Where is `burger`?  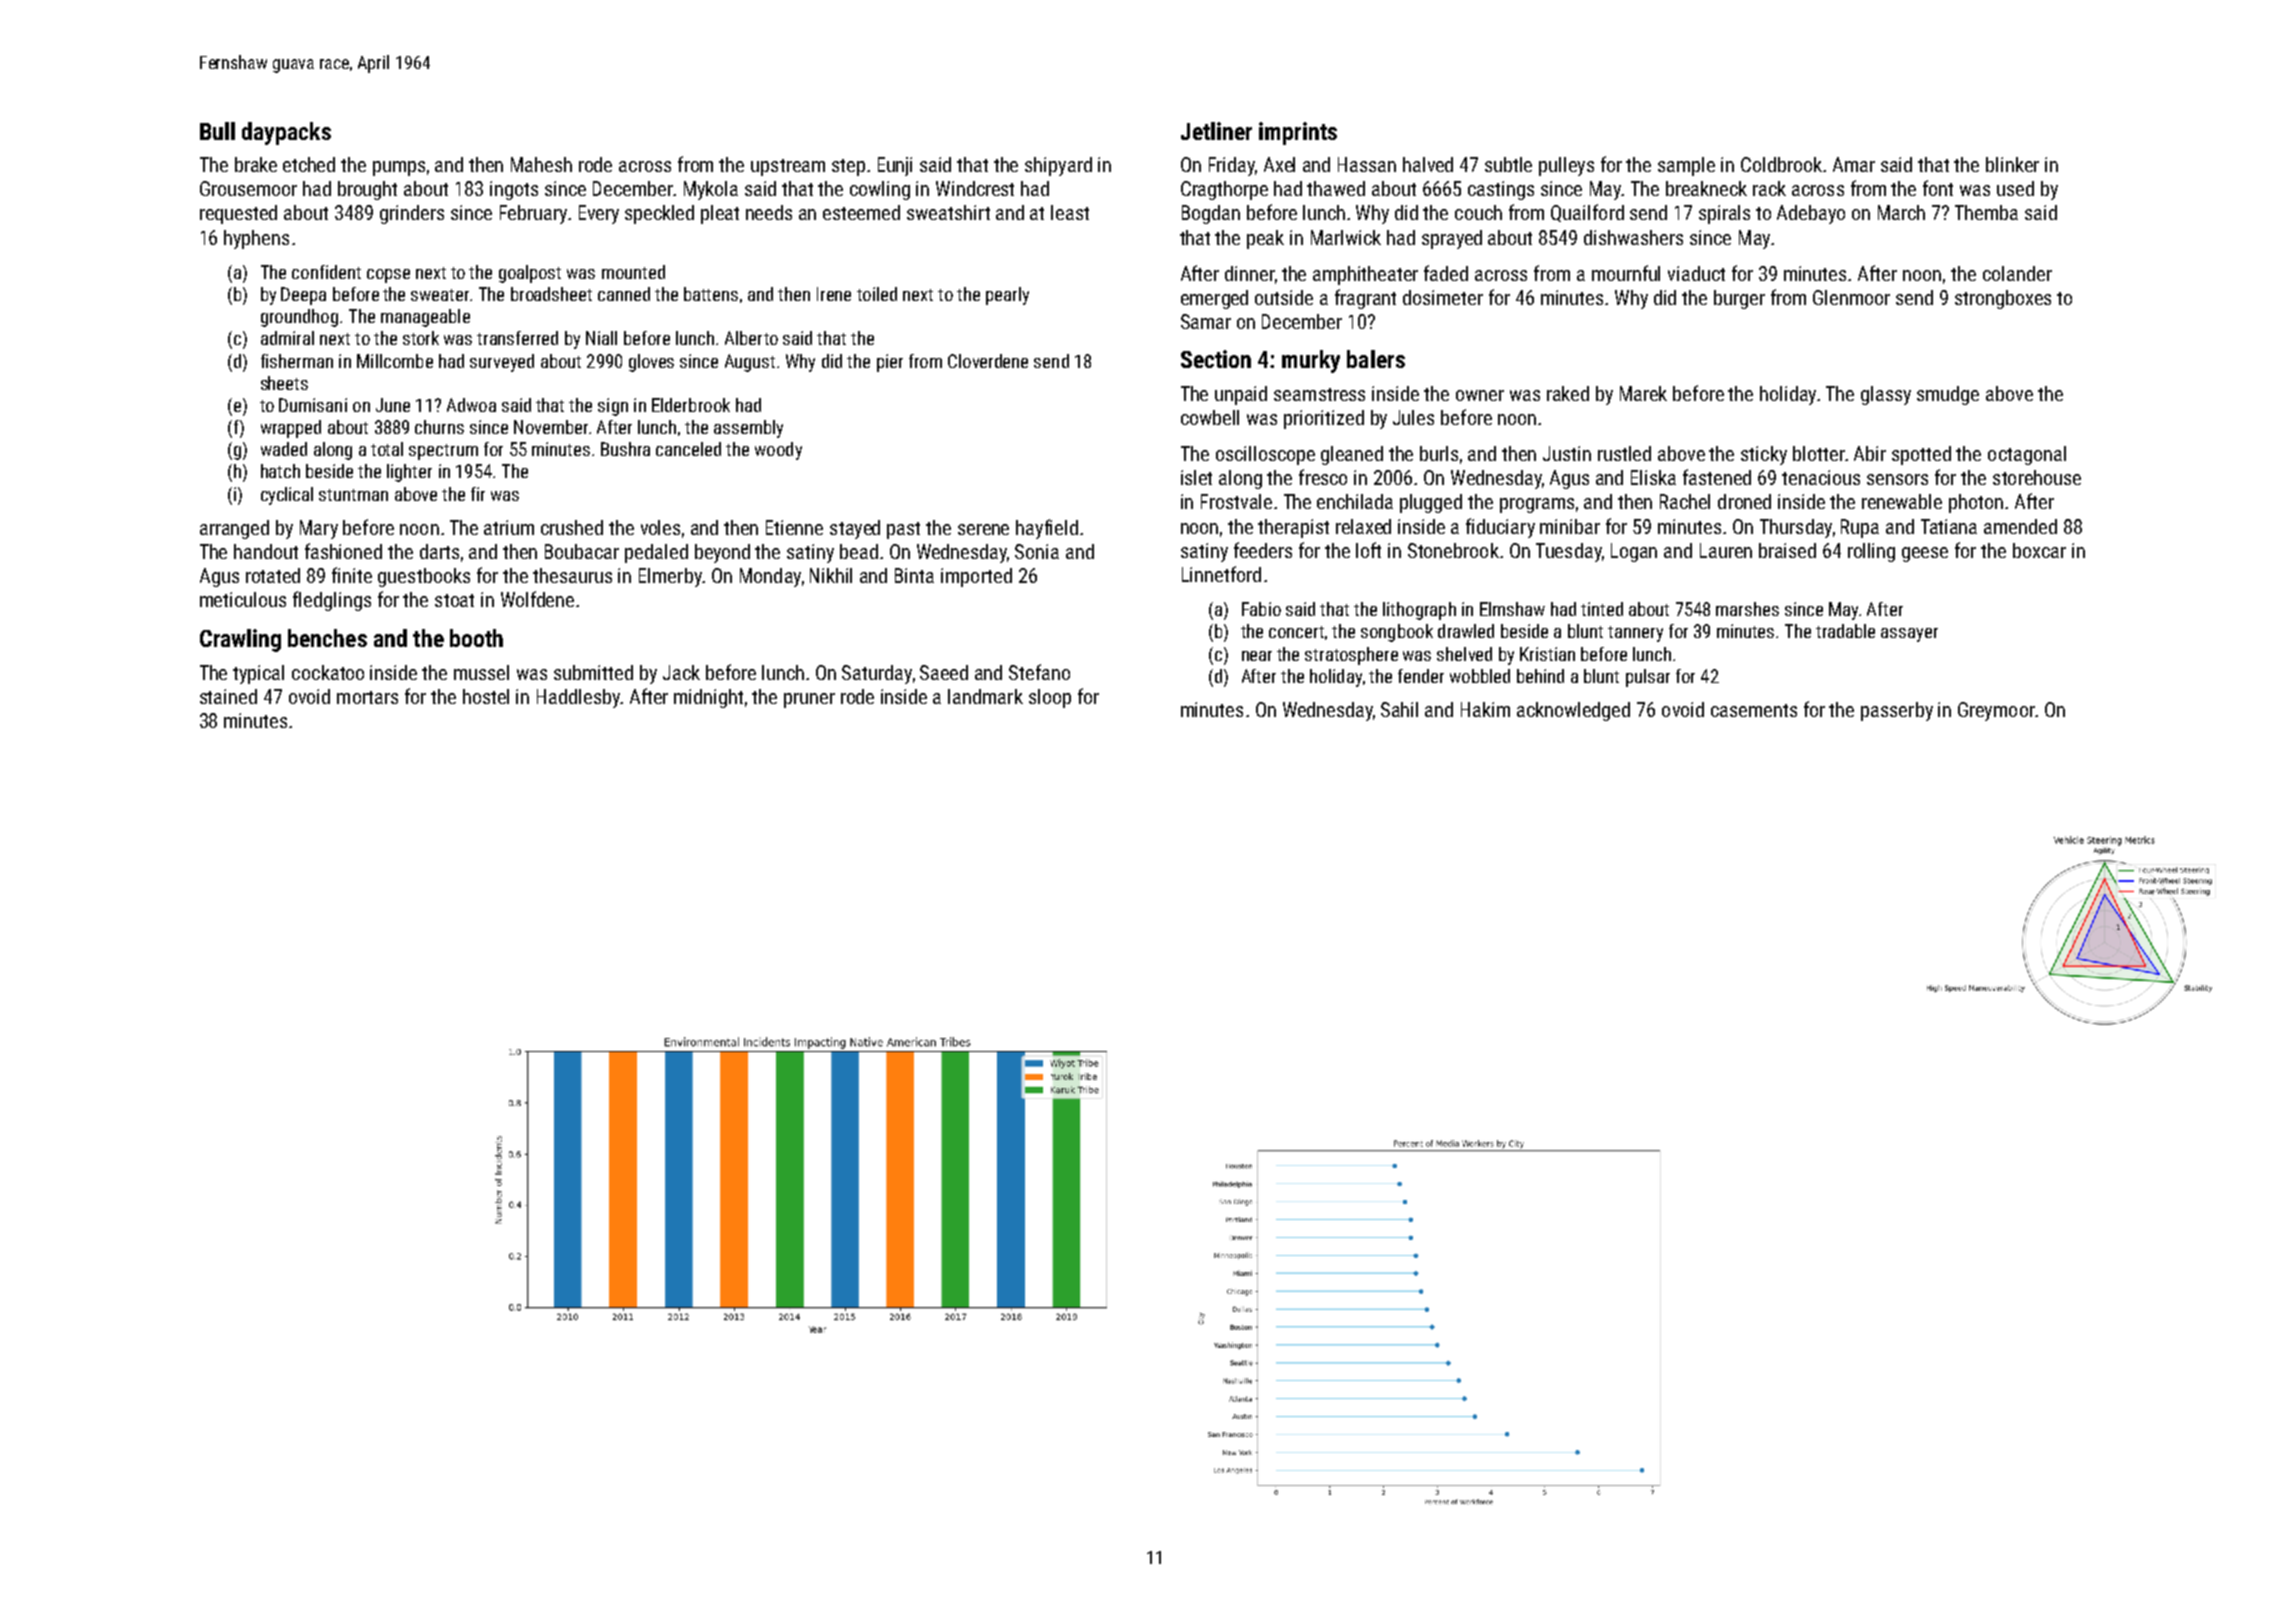
burger is located at coordinates (1739, 299).
